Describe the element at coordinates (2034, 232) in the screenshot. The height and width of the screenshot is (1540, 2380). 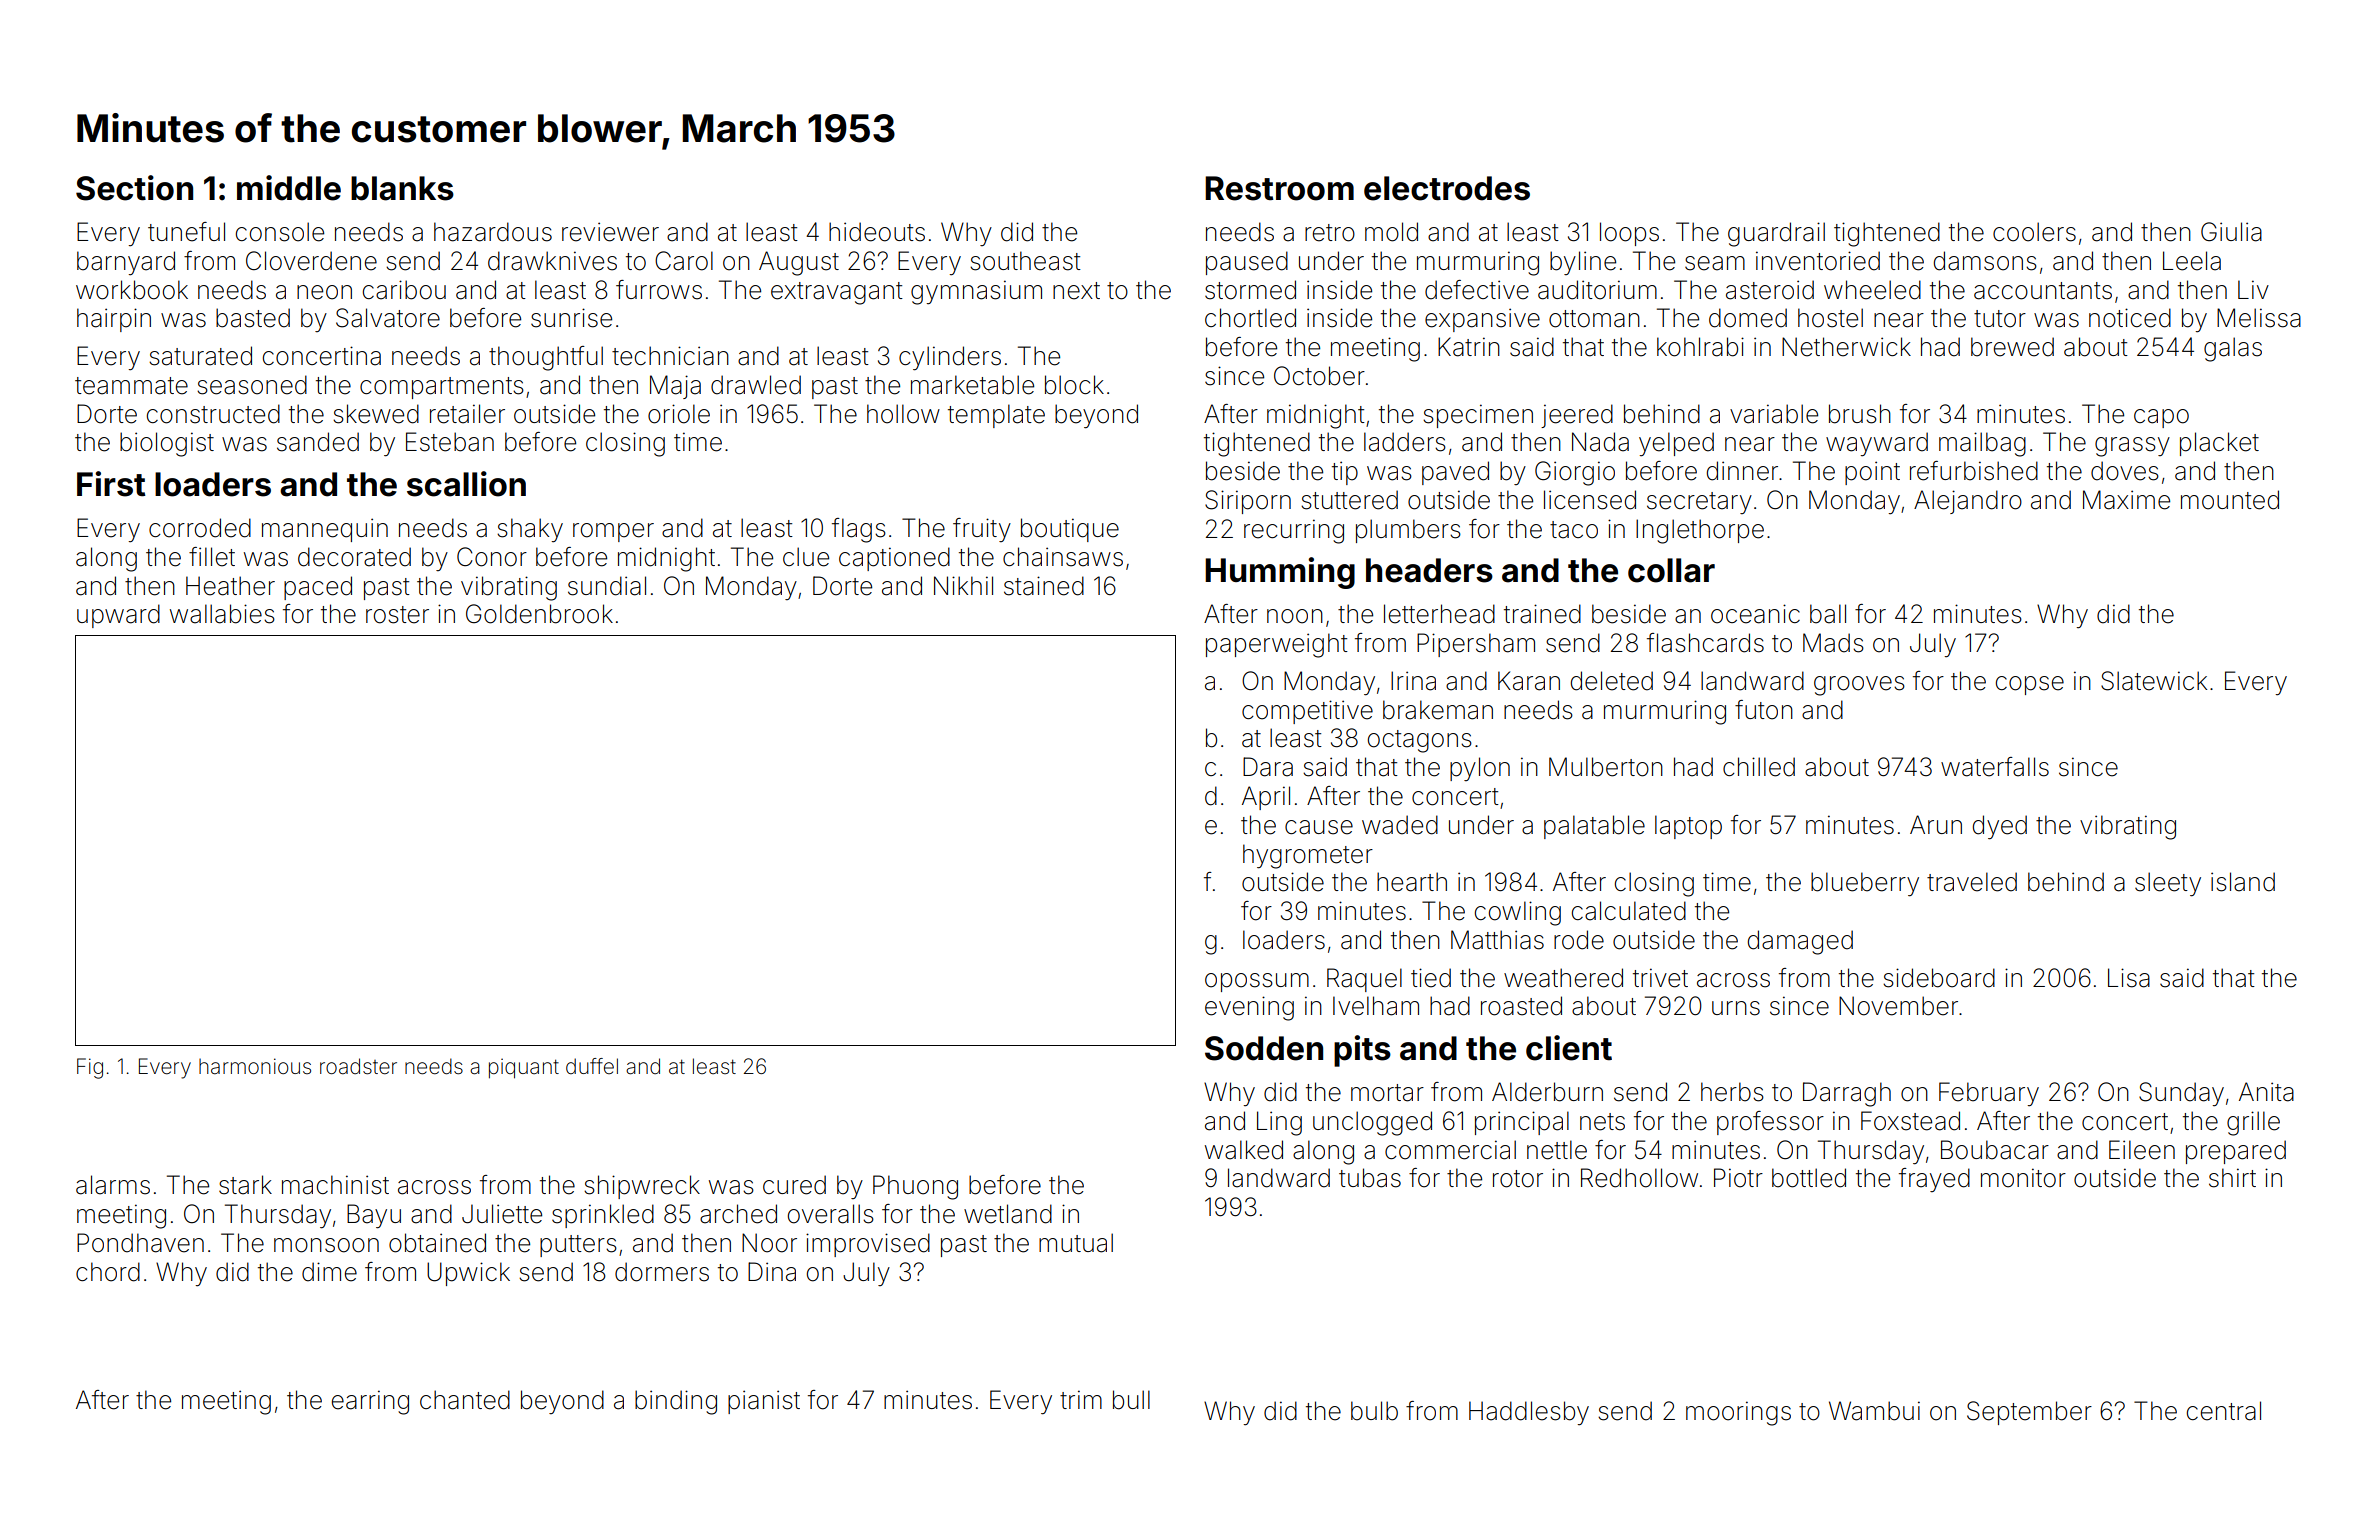
I see `coolers` at that location.
